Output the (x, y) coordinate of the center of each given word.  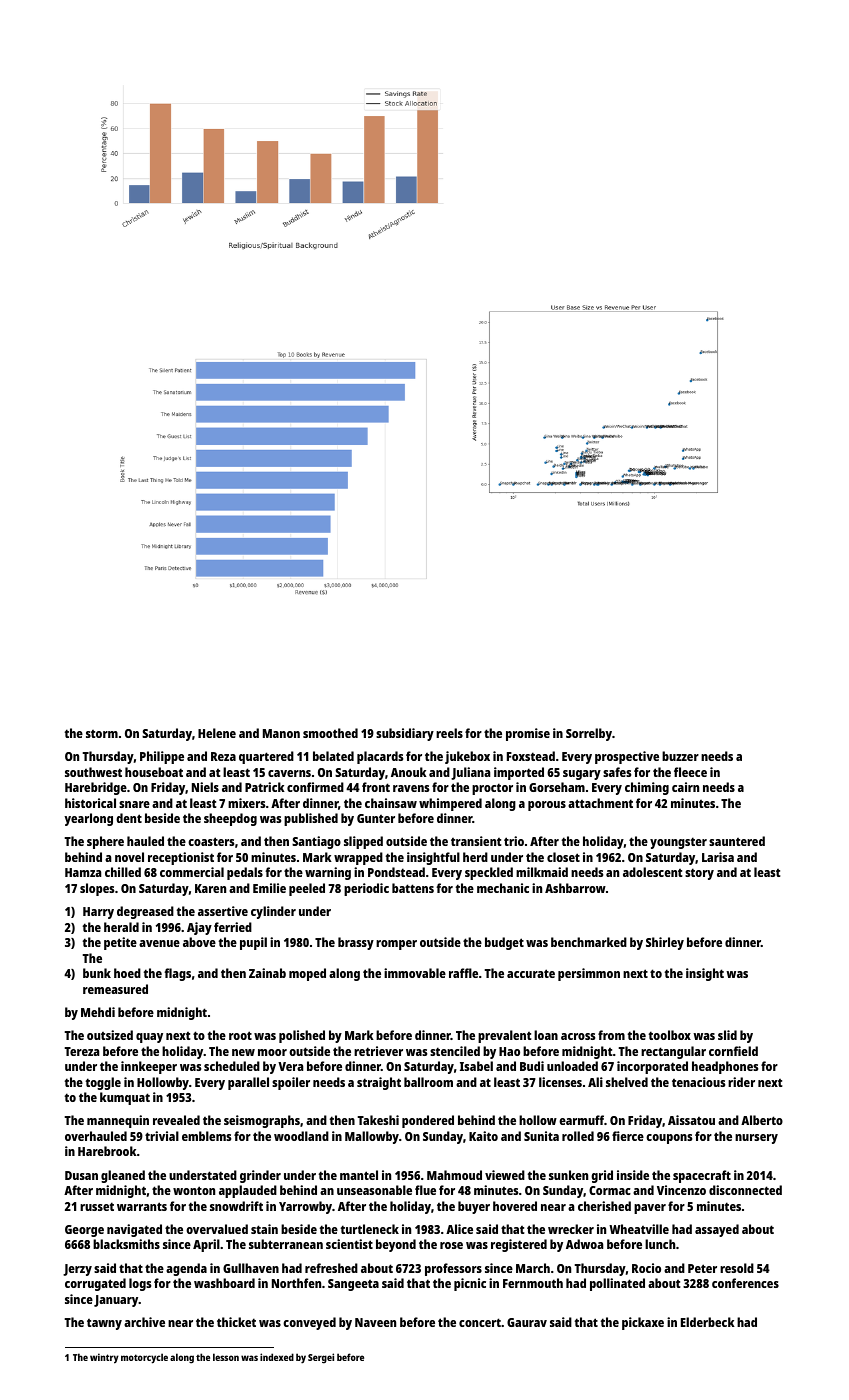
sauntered (737, 841)
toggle (103, 1083)
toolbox (669, 1035)
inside (633, 1175)
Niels (205, 787)
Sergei (321, 1358)
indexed (277, 1357)
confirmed (315, 787)
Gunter (376, 818)
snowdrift (236, 1206)
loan (546, 1035)
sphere (105, 842)
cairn (685, 787)
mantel (359, 1175)
